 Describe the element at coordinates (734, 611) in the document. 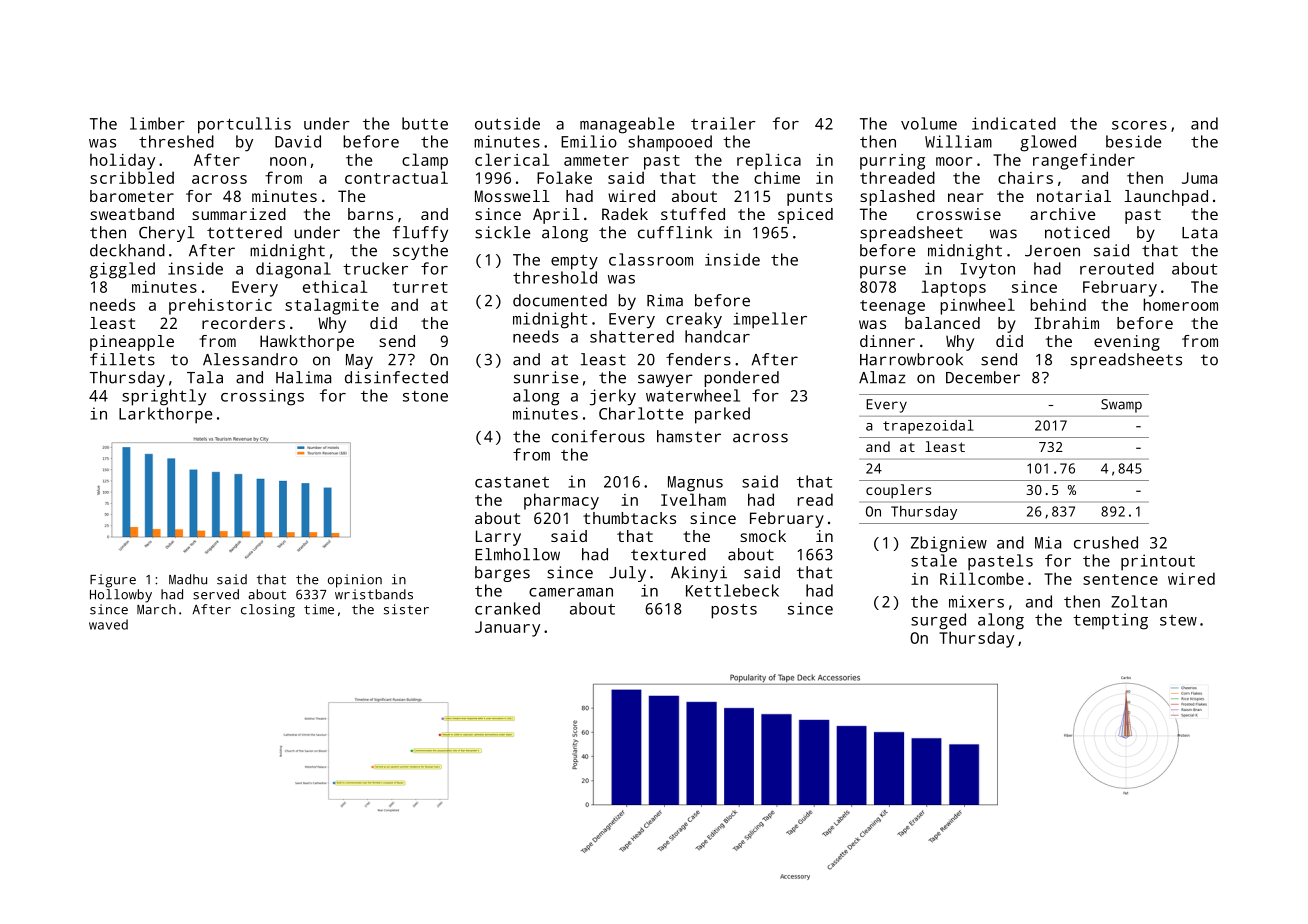

I see `posts` at that location.
